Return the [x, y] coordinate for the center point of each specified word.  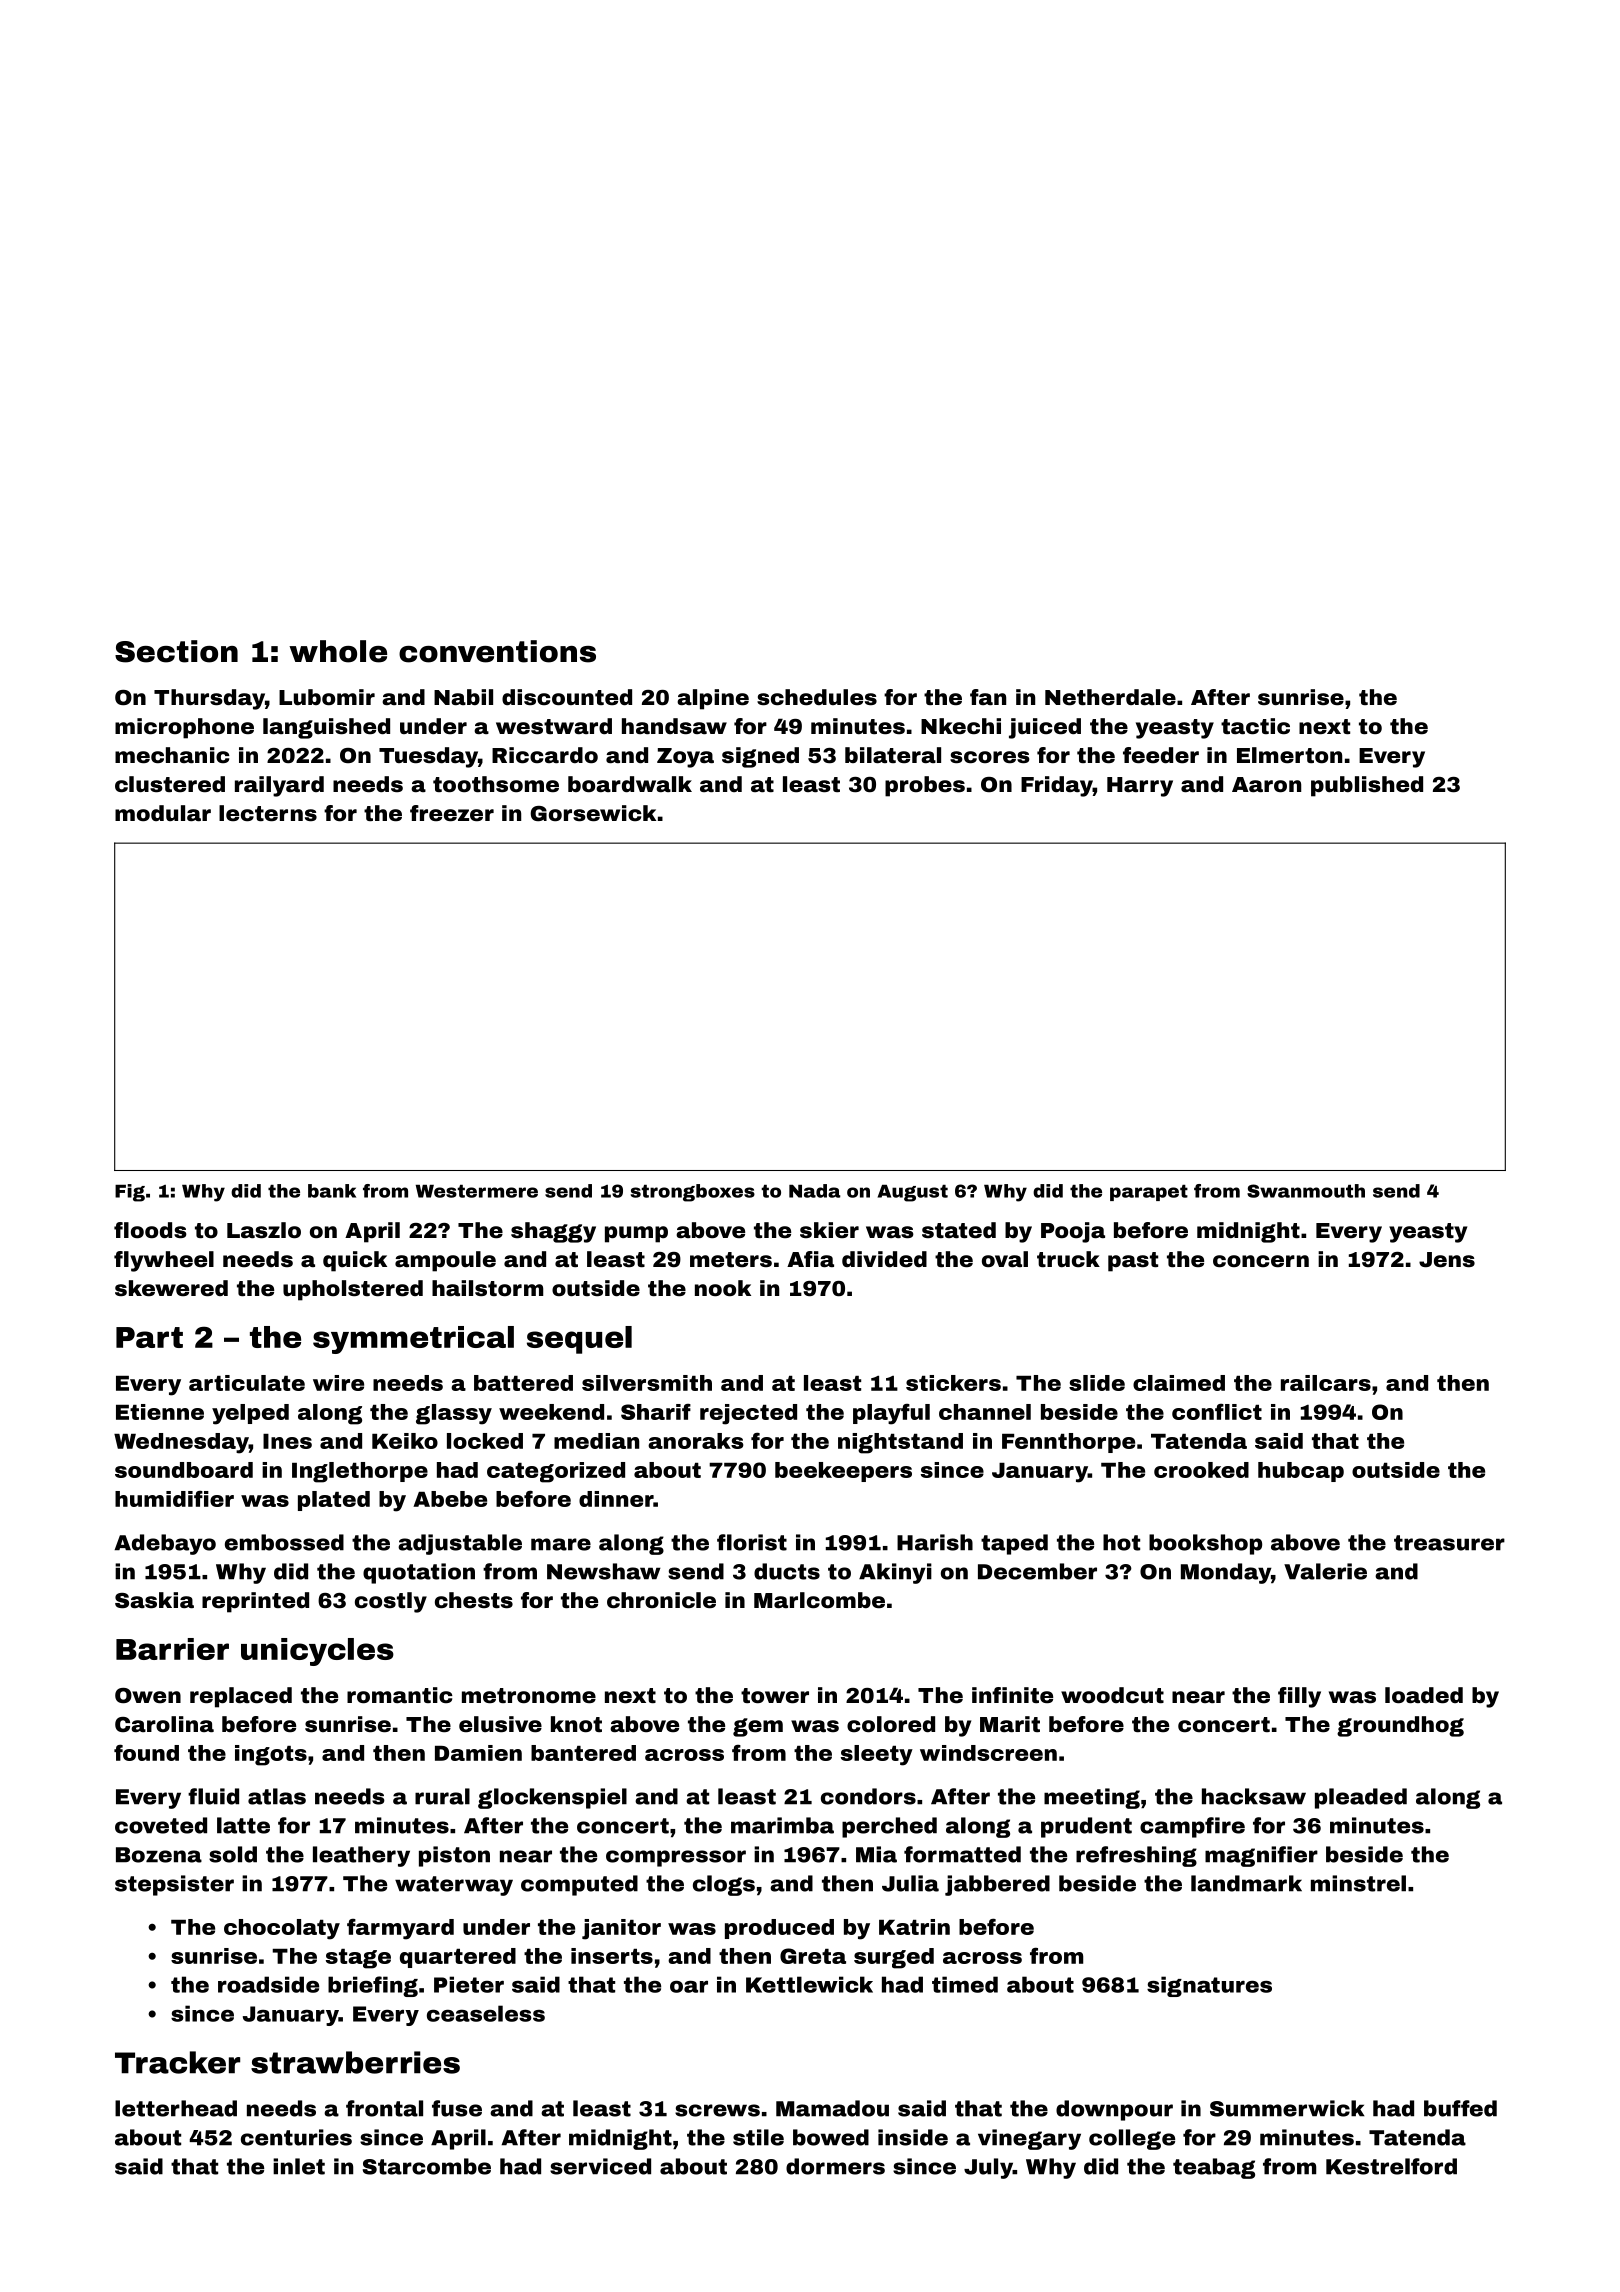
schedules [817, 697]
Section [176, 651]
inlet [299, 2166]
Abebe [450, 1499]
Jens [1447, 1260]
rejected [748, 1414]
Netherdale [1110, 697]
